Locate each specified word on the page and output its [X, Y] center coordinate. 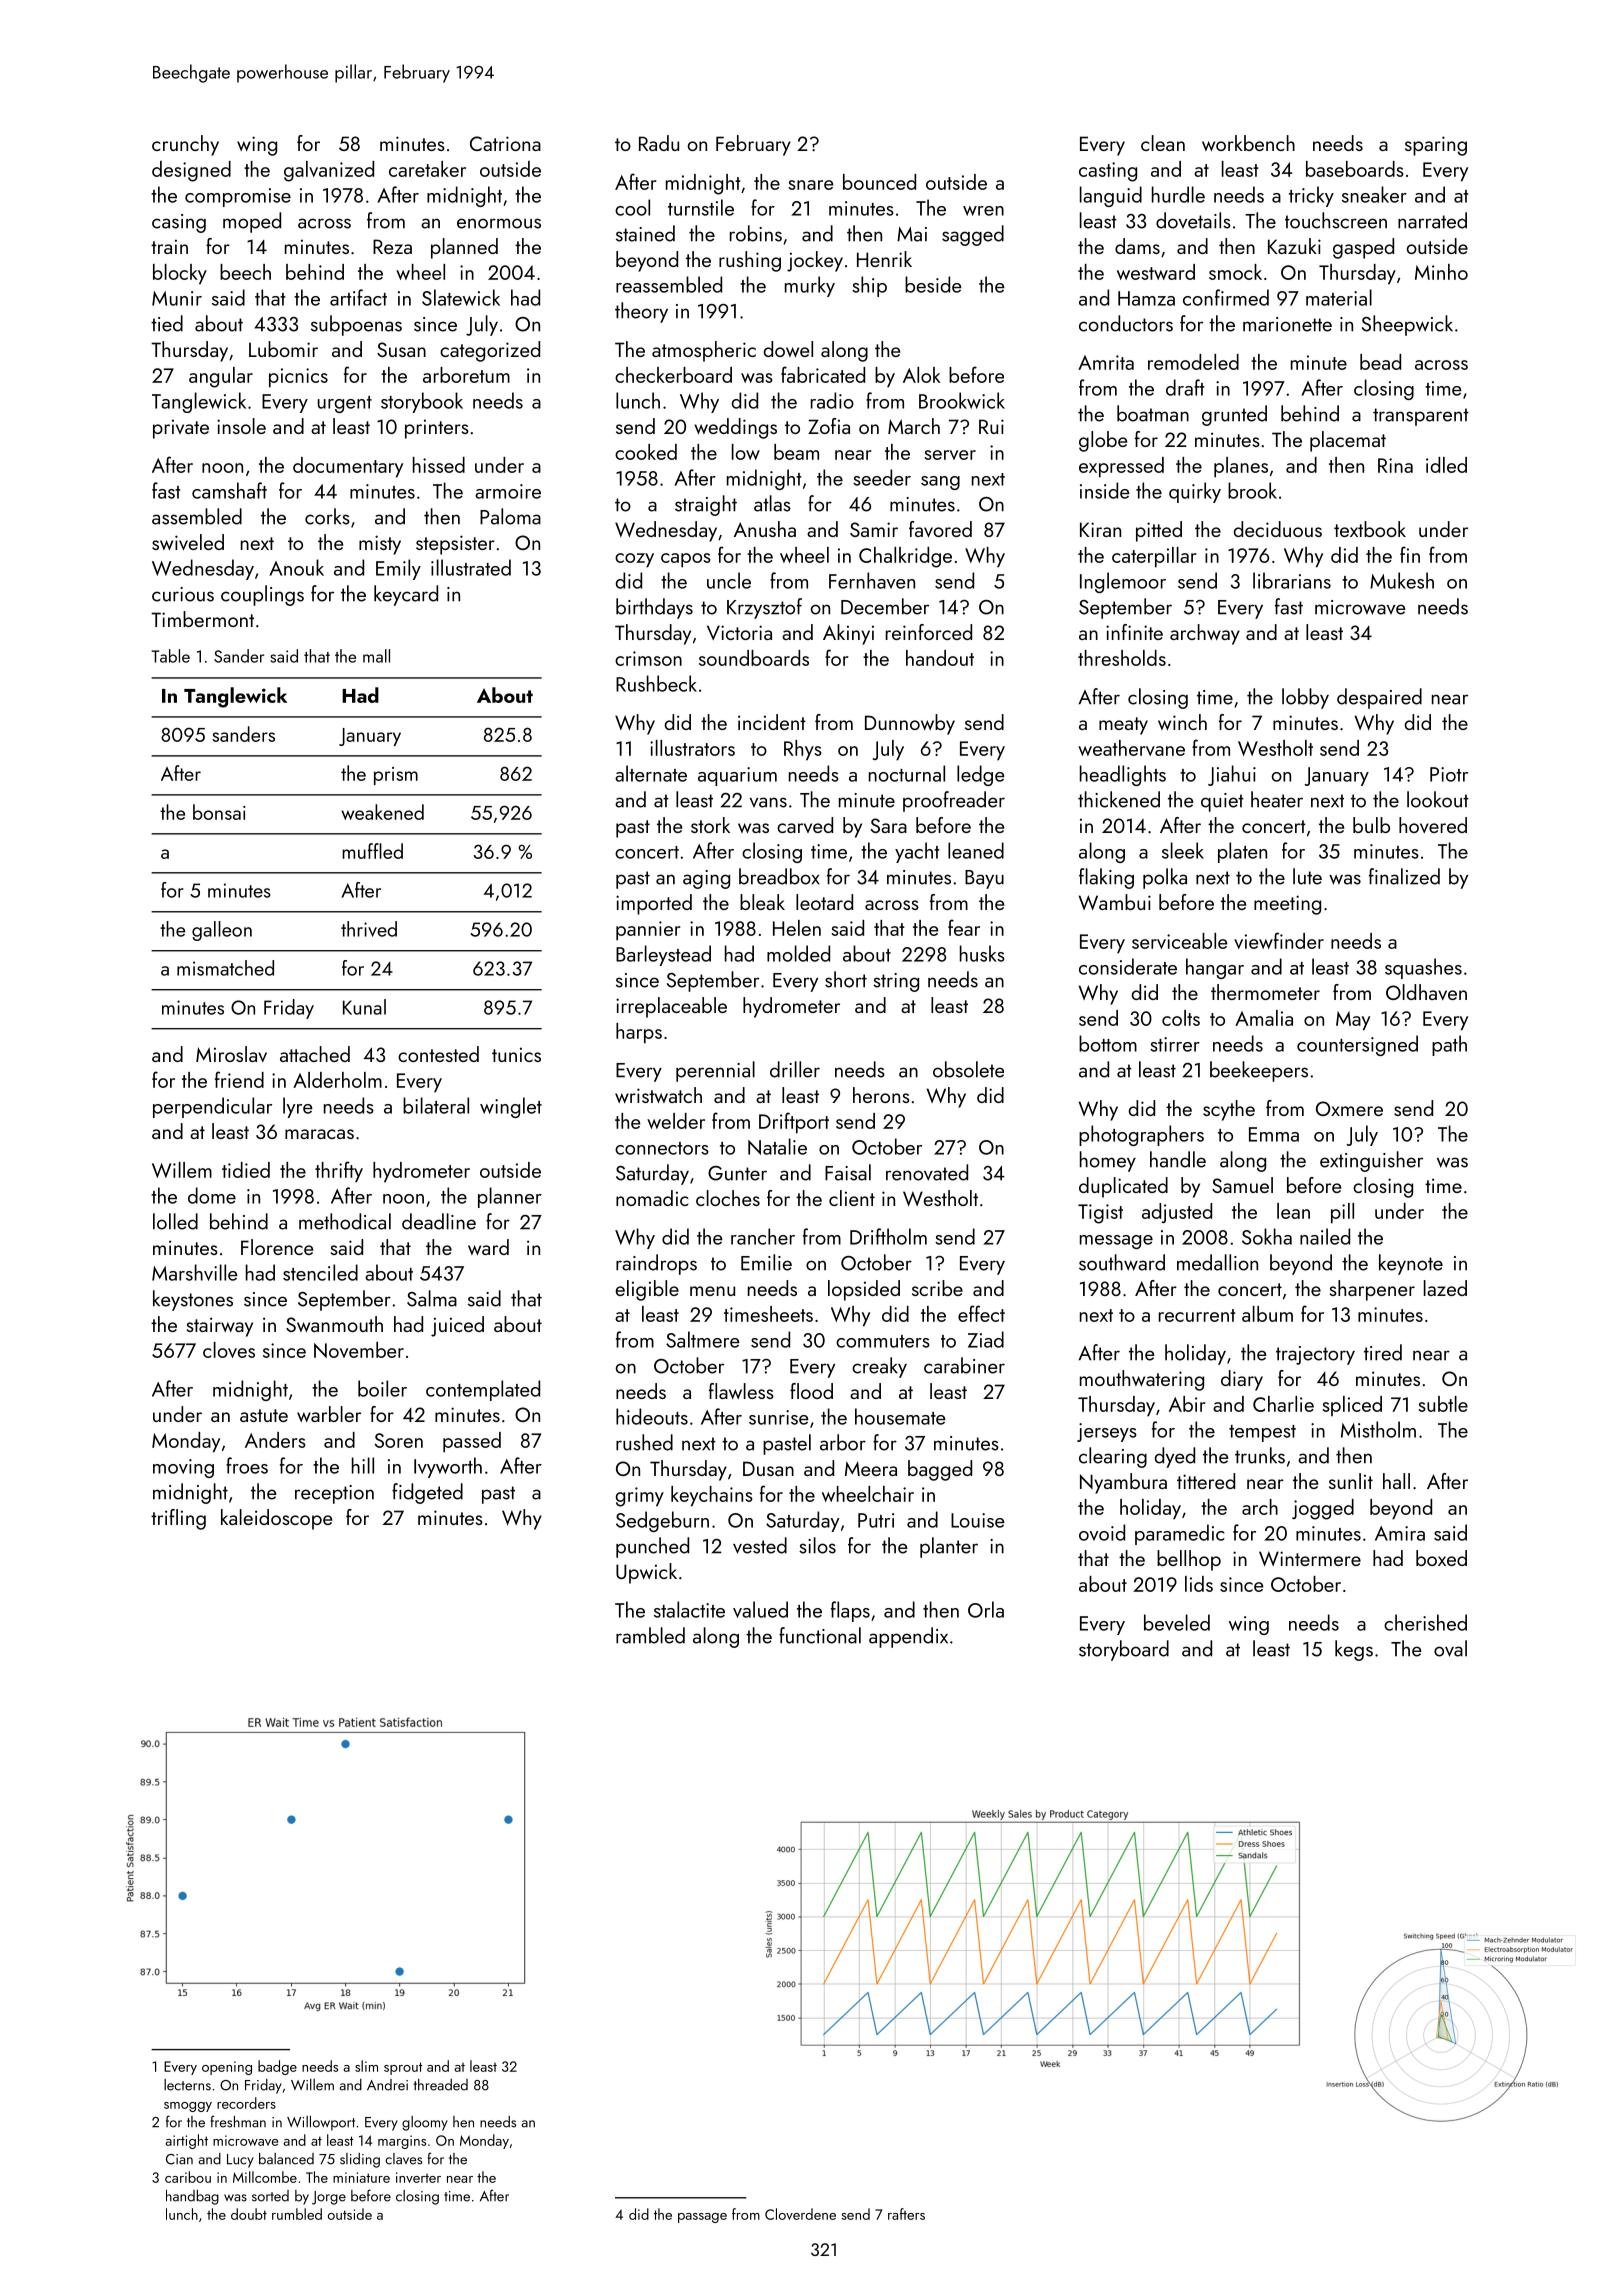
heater [1277, 799]
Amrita [1106, 362]
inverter [418, 2177]
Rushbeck [656, 683]
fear [964, 927]
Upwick [646, 1573]
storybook [422, 402]
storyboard [1124, 1650]
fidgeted [427, 1493]
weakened [382, 812]
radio [832, 400]
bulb [1371, 825]
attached [315, 1054]
